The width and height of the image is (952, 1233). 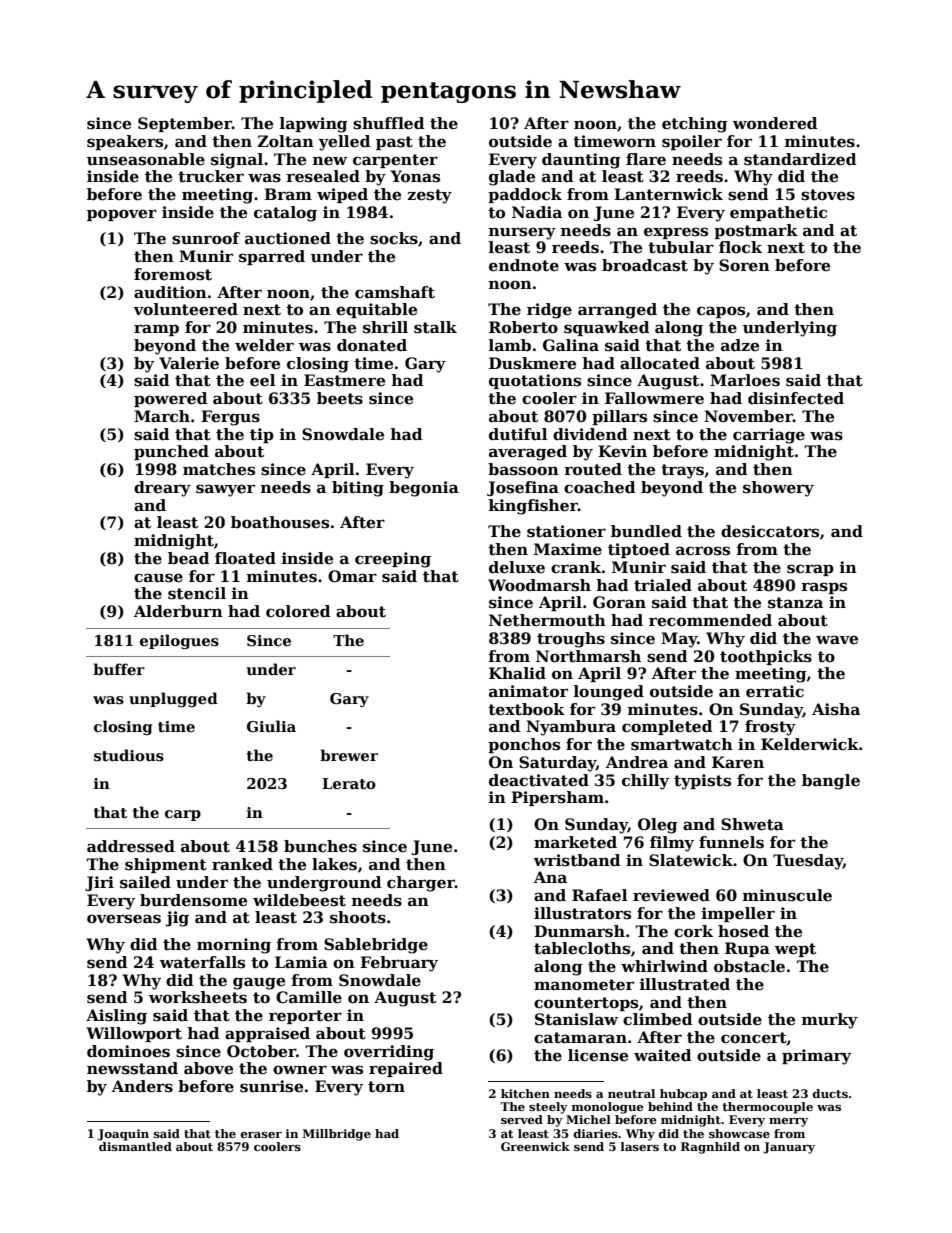 What do you see at coordinates (173, 699) in the image?
I see `unplugged` at bounding box center [173, 699].
